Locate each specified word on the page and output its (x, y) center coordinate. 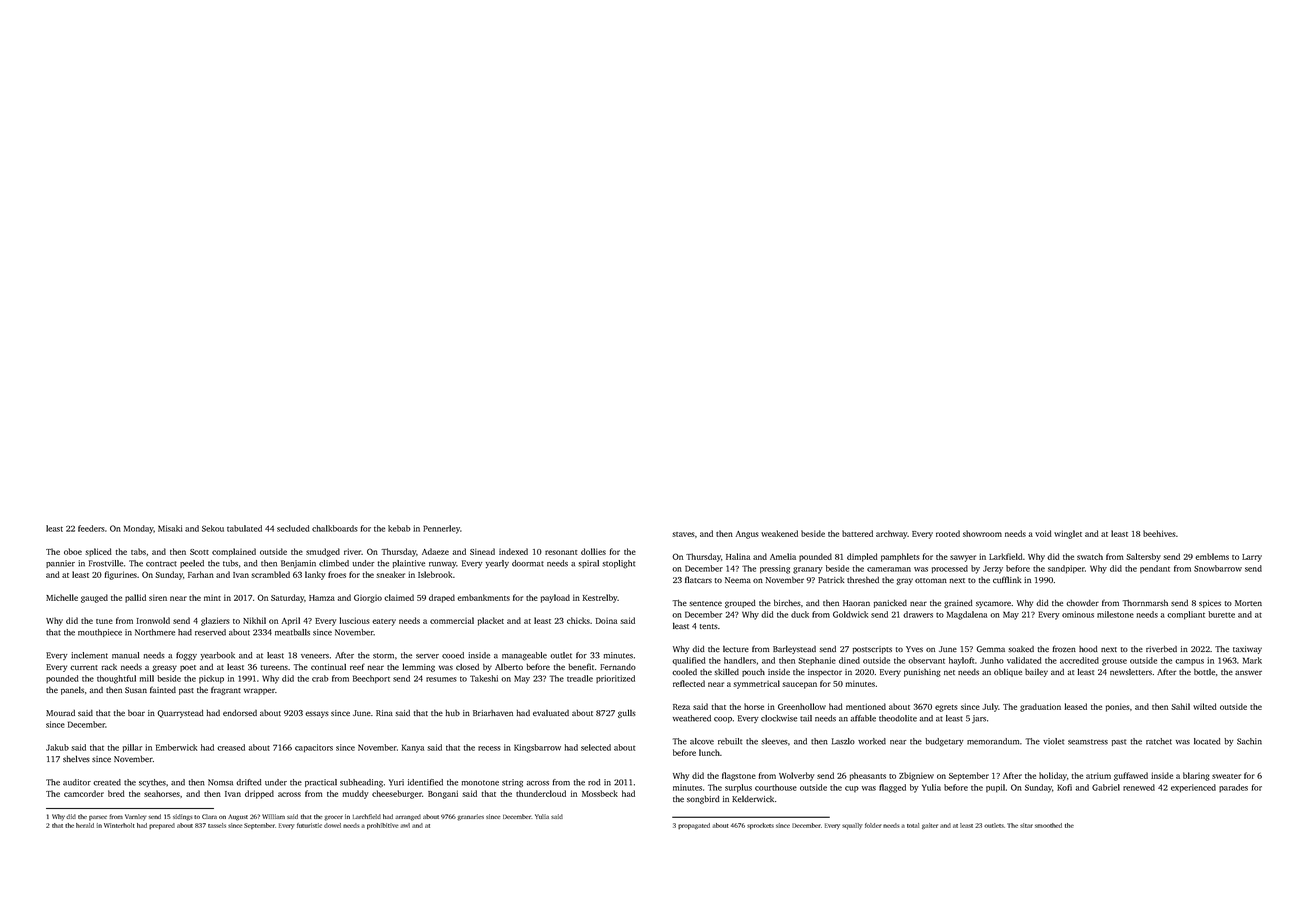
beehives (1159, 533)
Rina (384, 713)
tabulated (244, 528)
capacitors (314, 748)
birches (787, 603)
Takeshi (484, 678)
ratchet (1159, 741)
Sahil (1180, 706)
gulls (627, 713)
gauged (94, 598)
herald (85, 825)
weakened (779, 533)
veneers (315, 656)
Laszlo (843, 741)
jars (979, 719)
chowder (1082, 603)
